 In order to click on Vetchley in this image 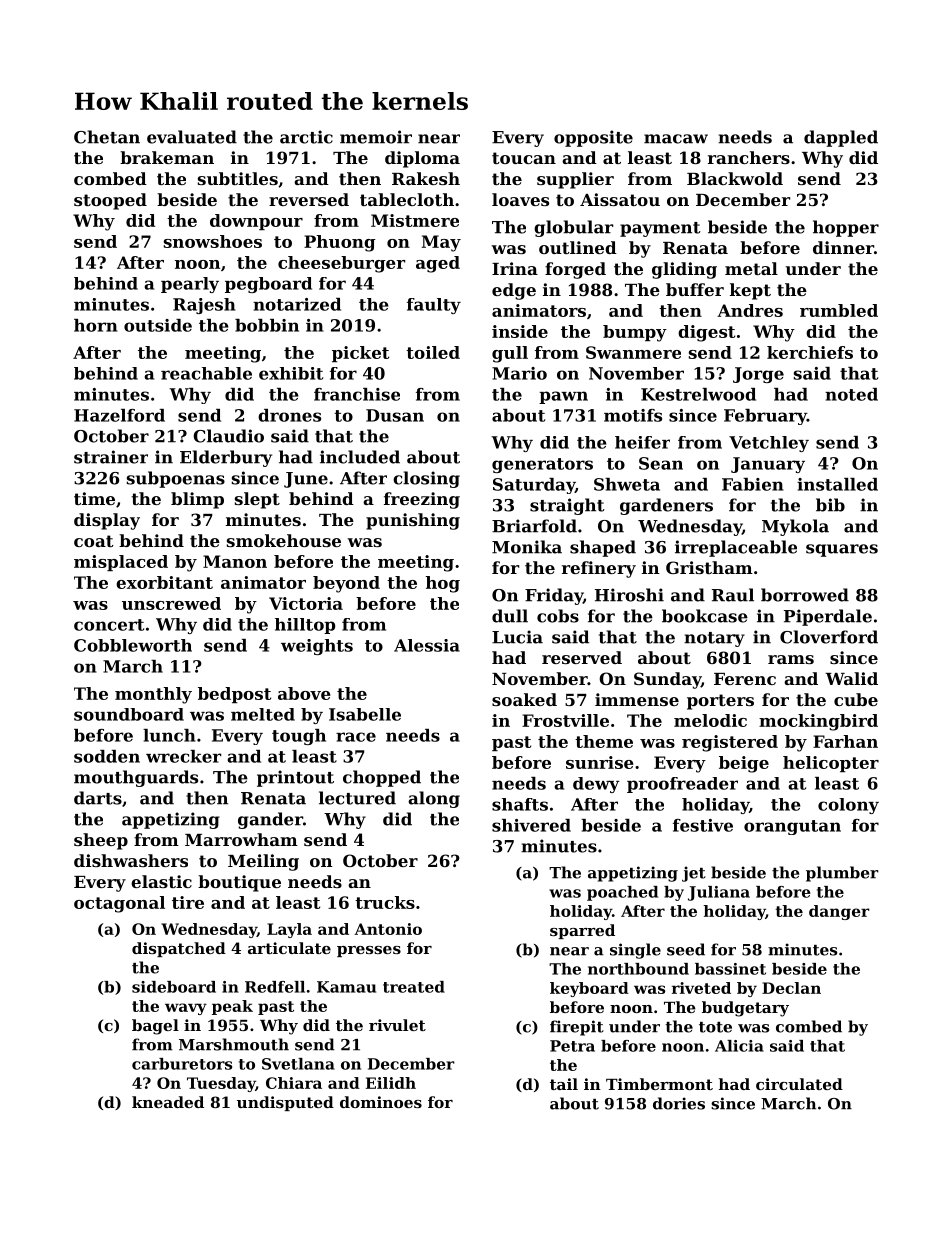, I will do `click(769, 444)`.
